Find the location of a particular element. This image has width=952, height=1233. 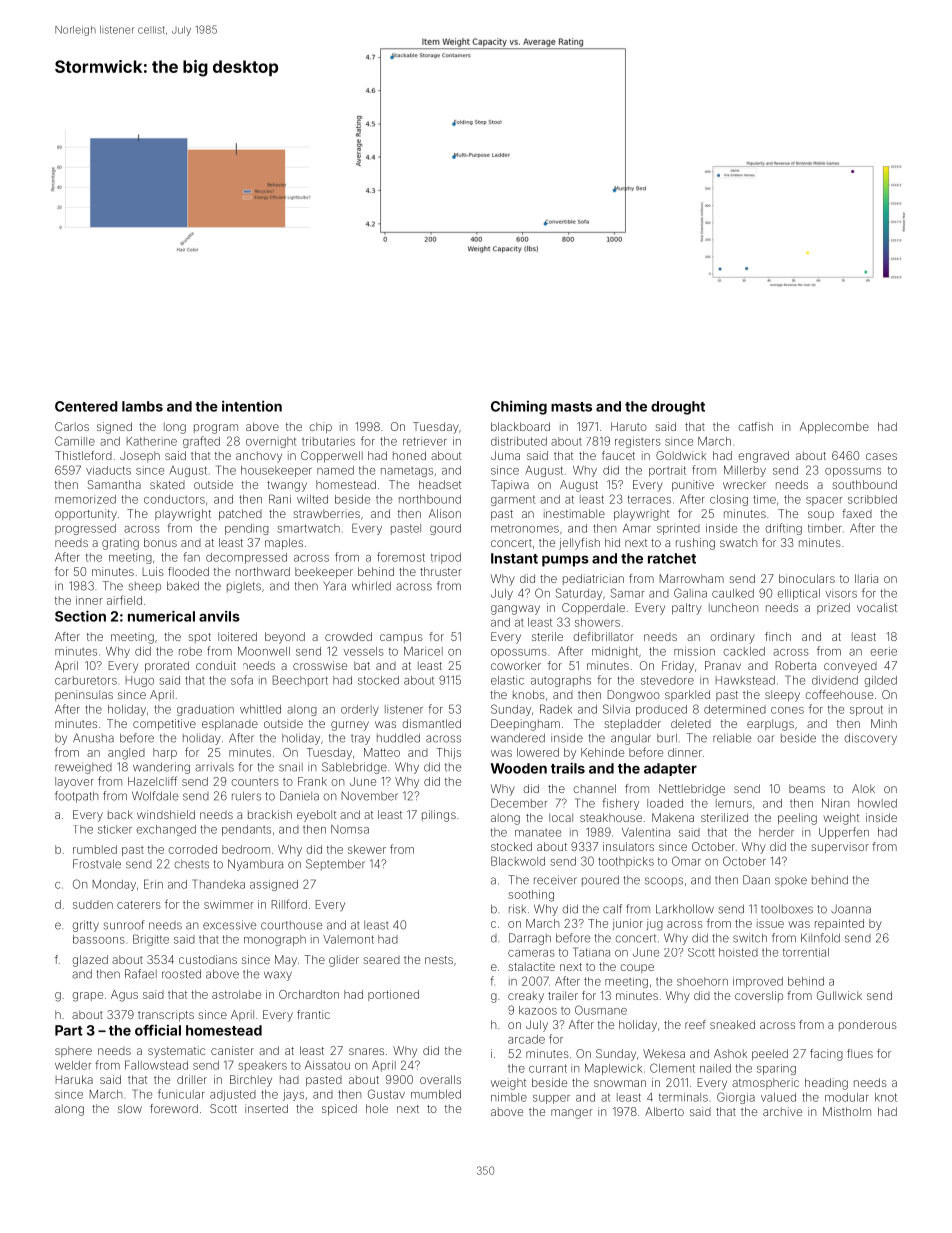

Anusha is located at coordinates (93, 738).
